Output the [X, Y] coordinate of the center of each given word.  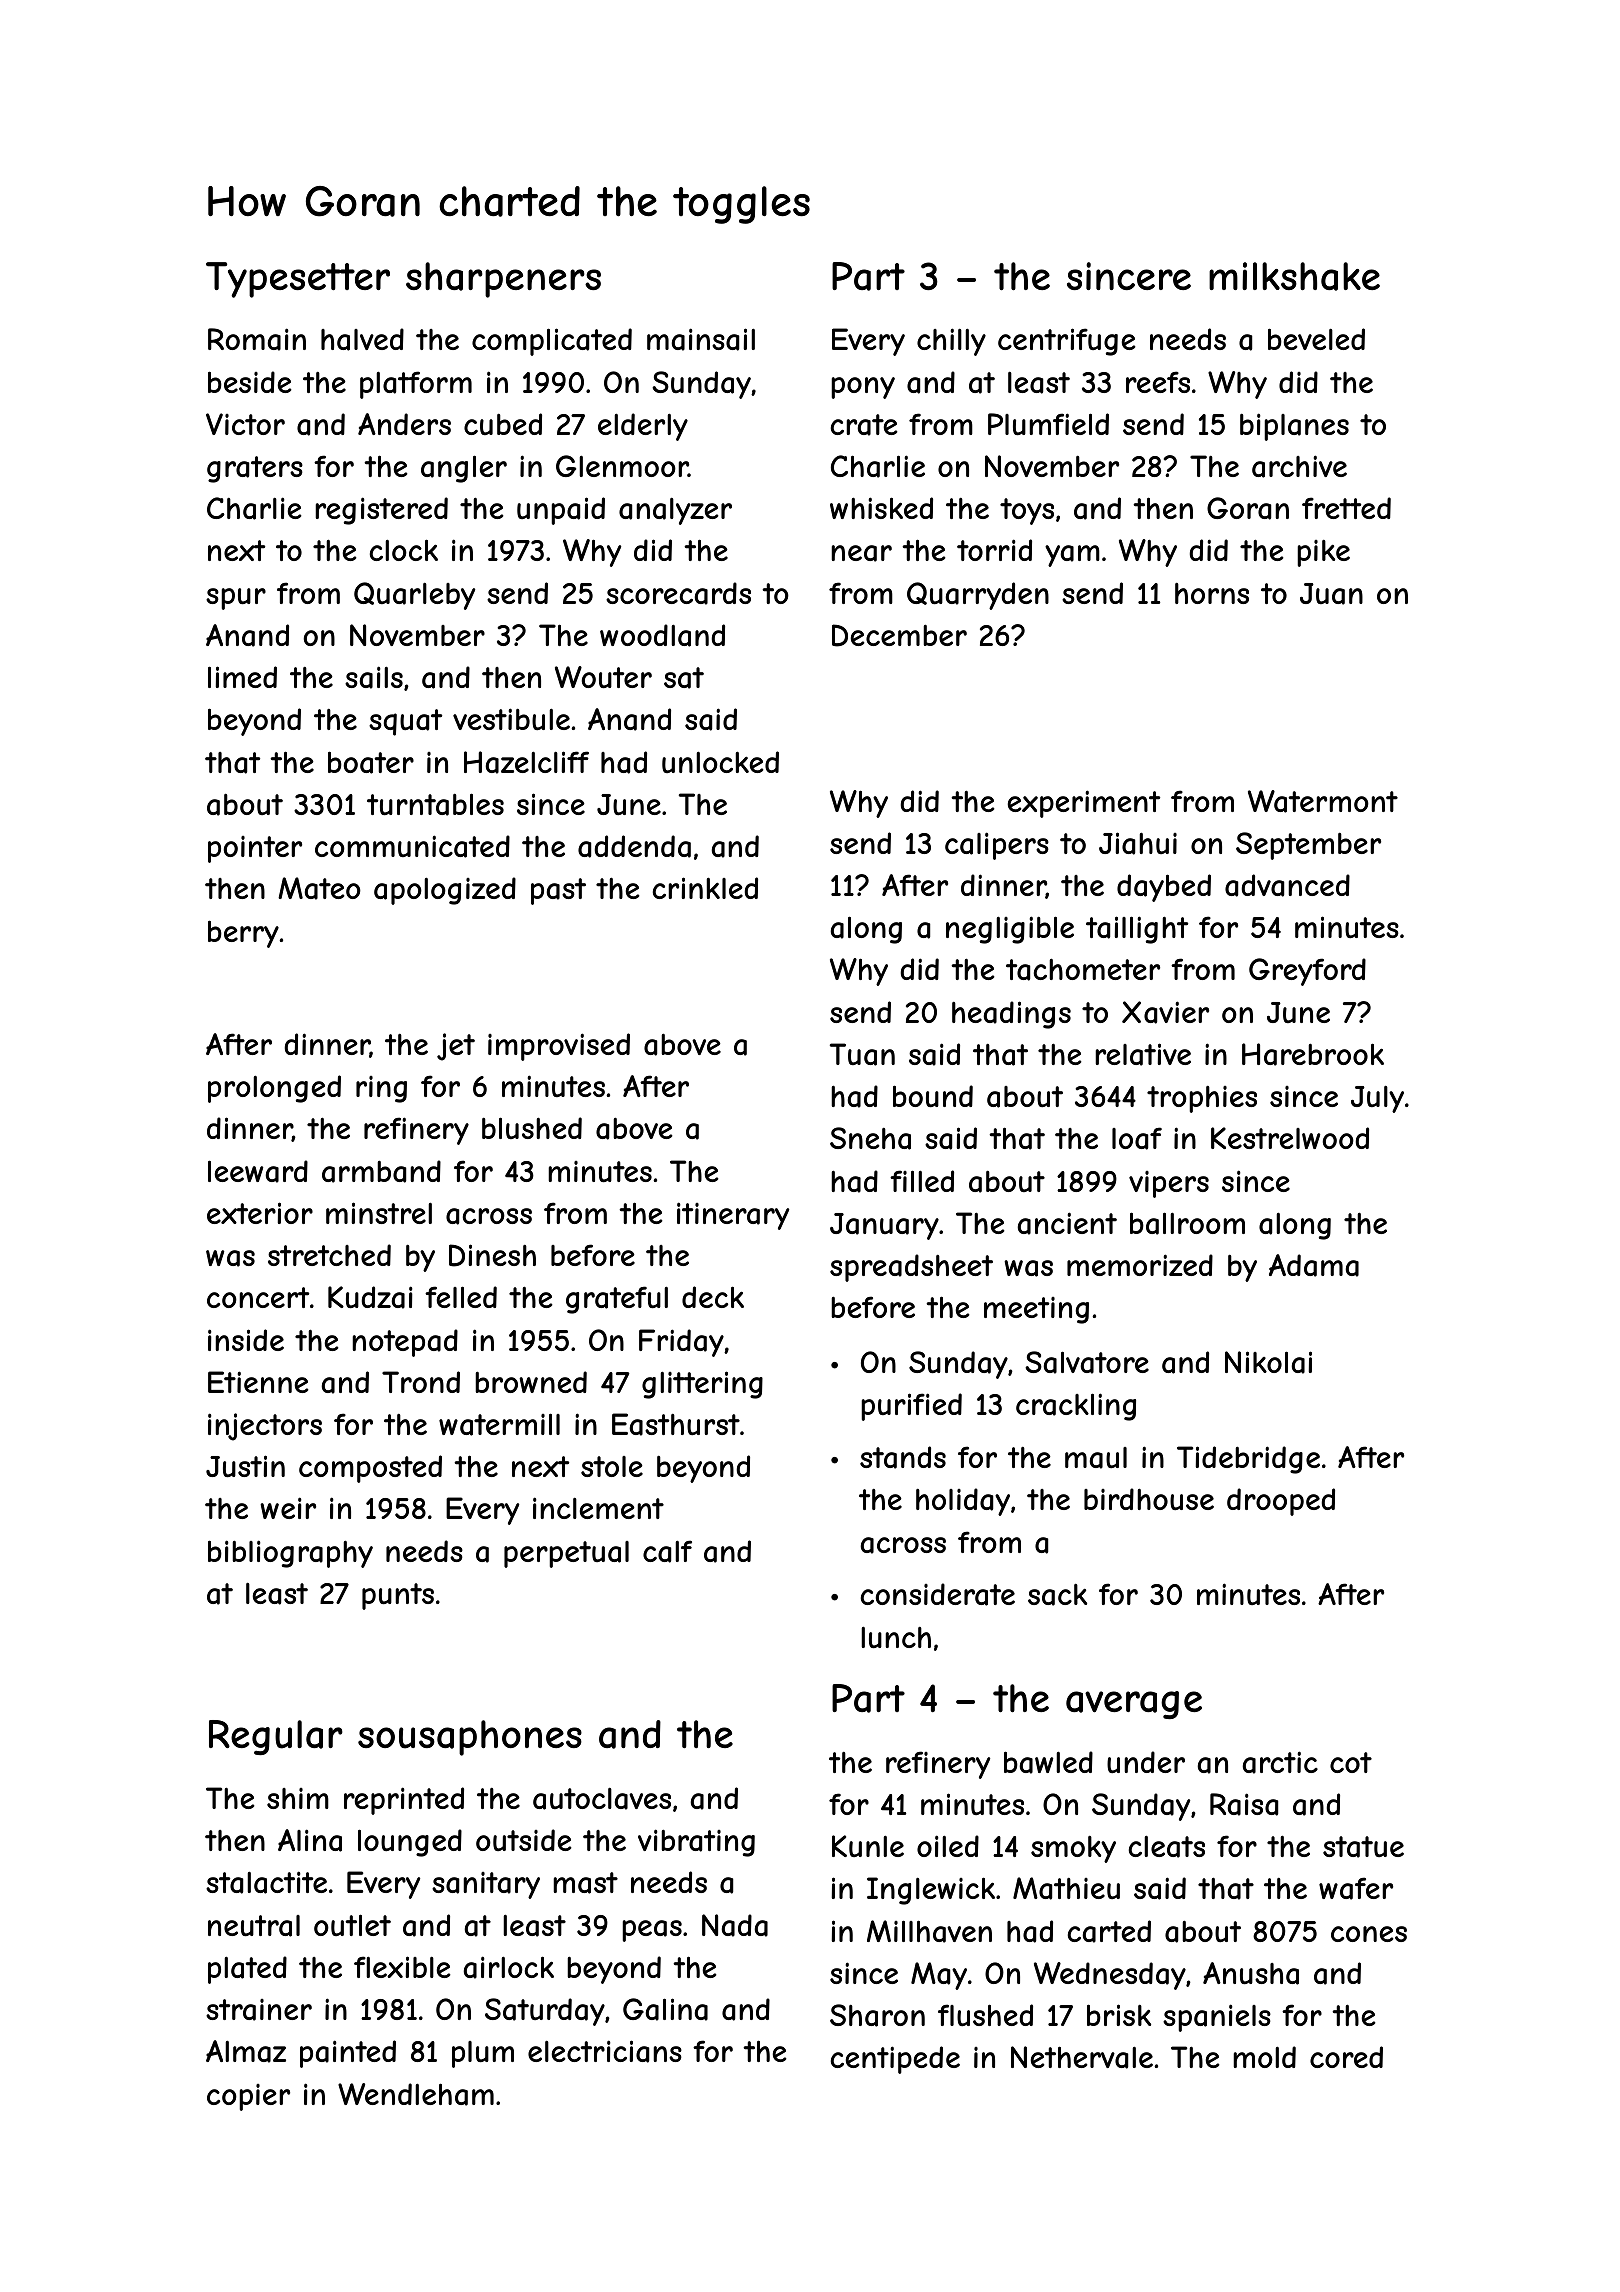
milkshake [1294, 276]
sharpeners [503, 280]
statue [1363, 1847]
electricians [605, 2051]
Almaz [246, 2051]
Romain [257, 339]
